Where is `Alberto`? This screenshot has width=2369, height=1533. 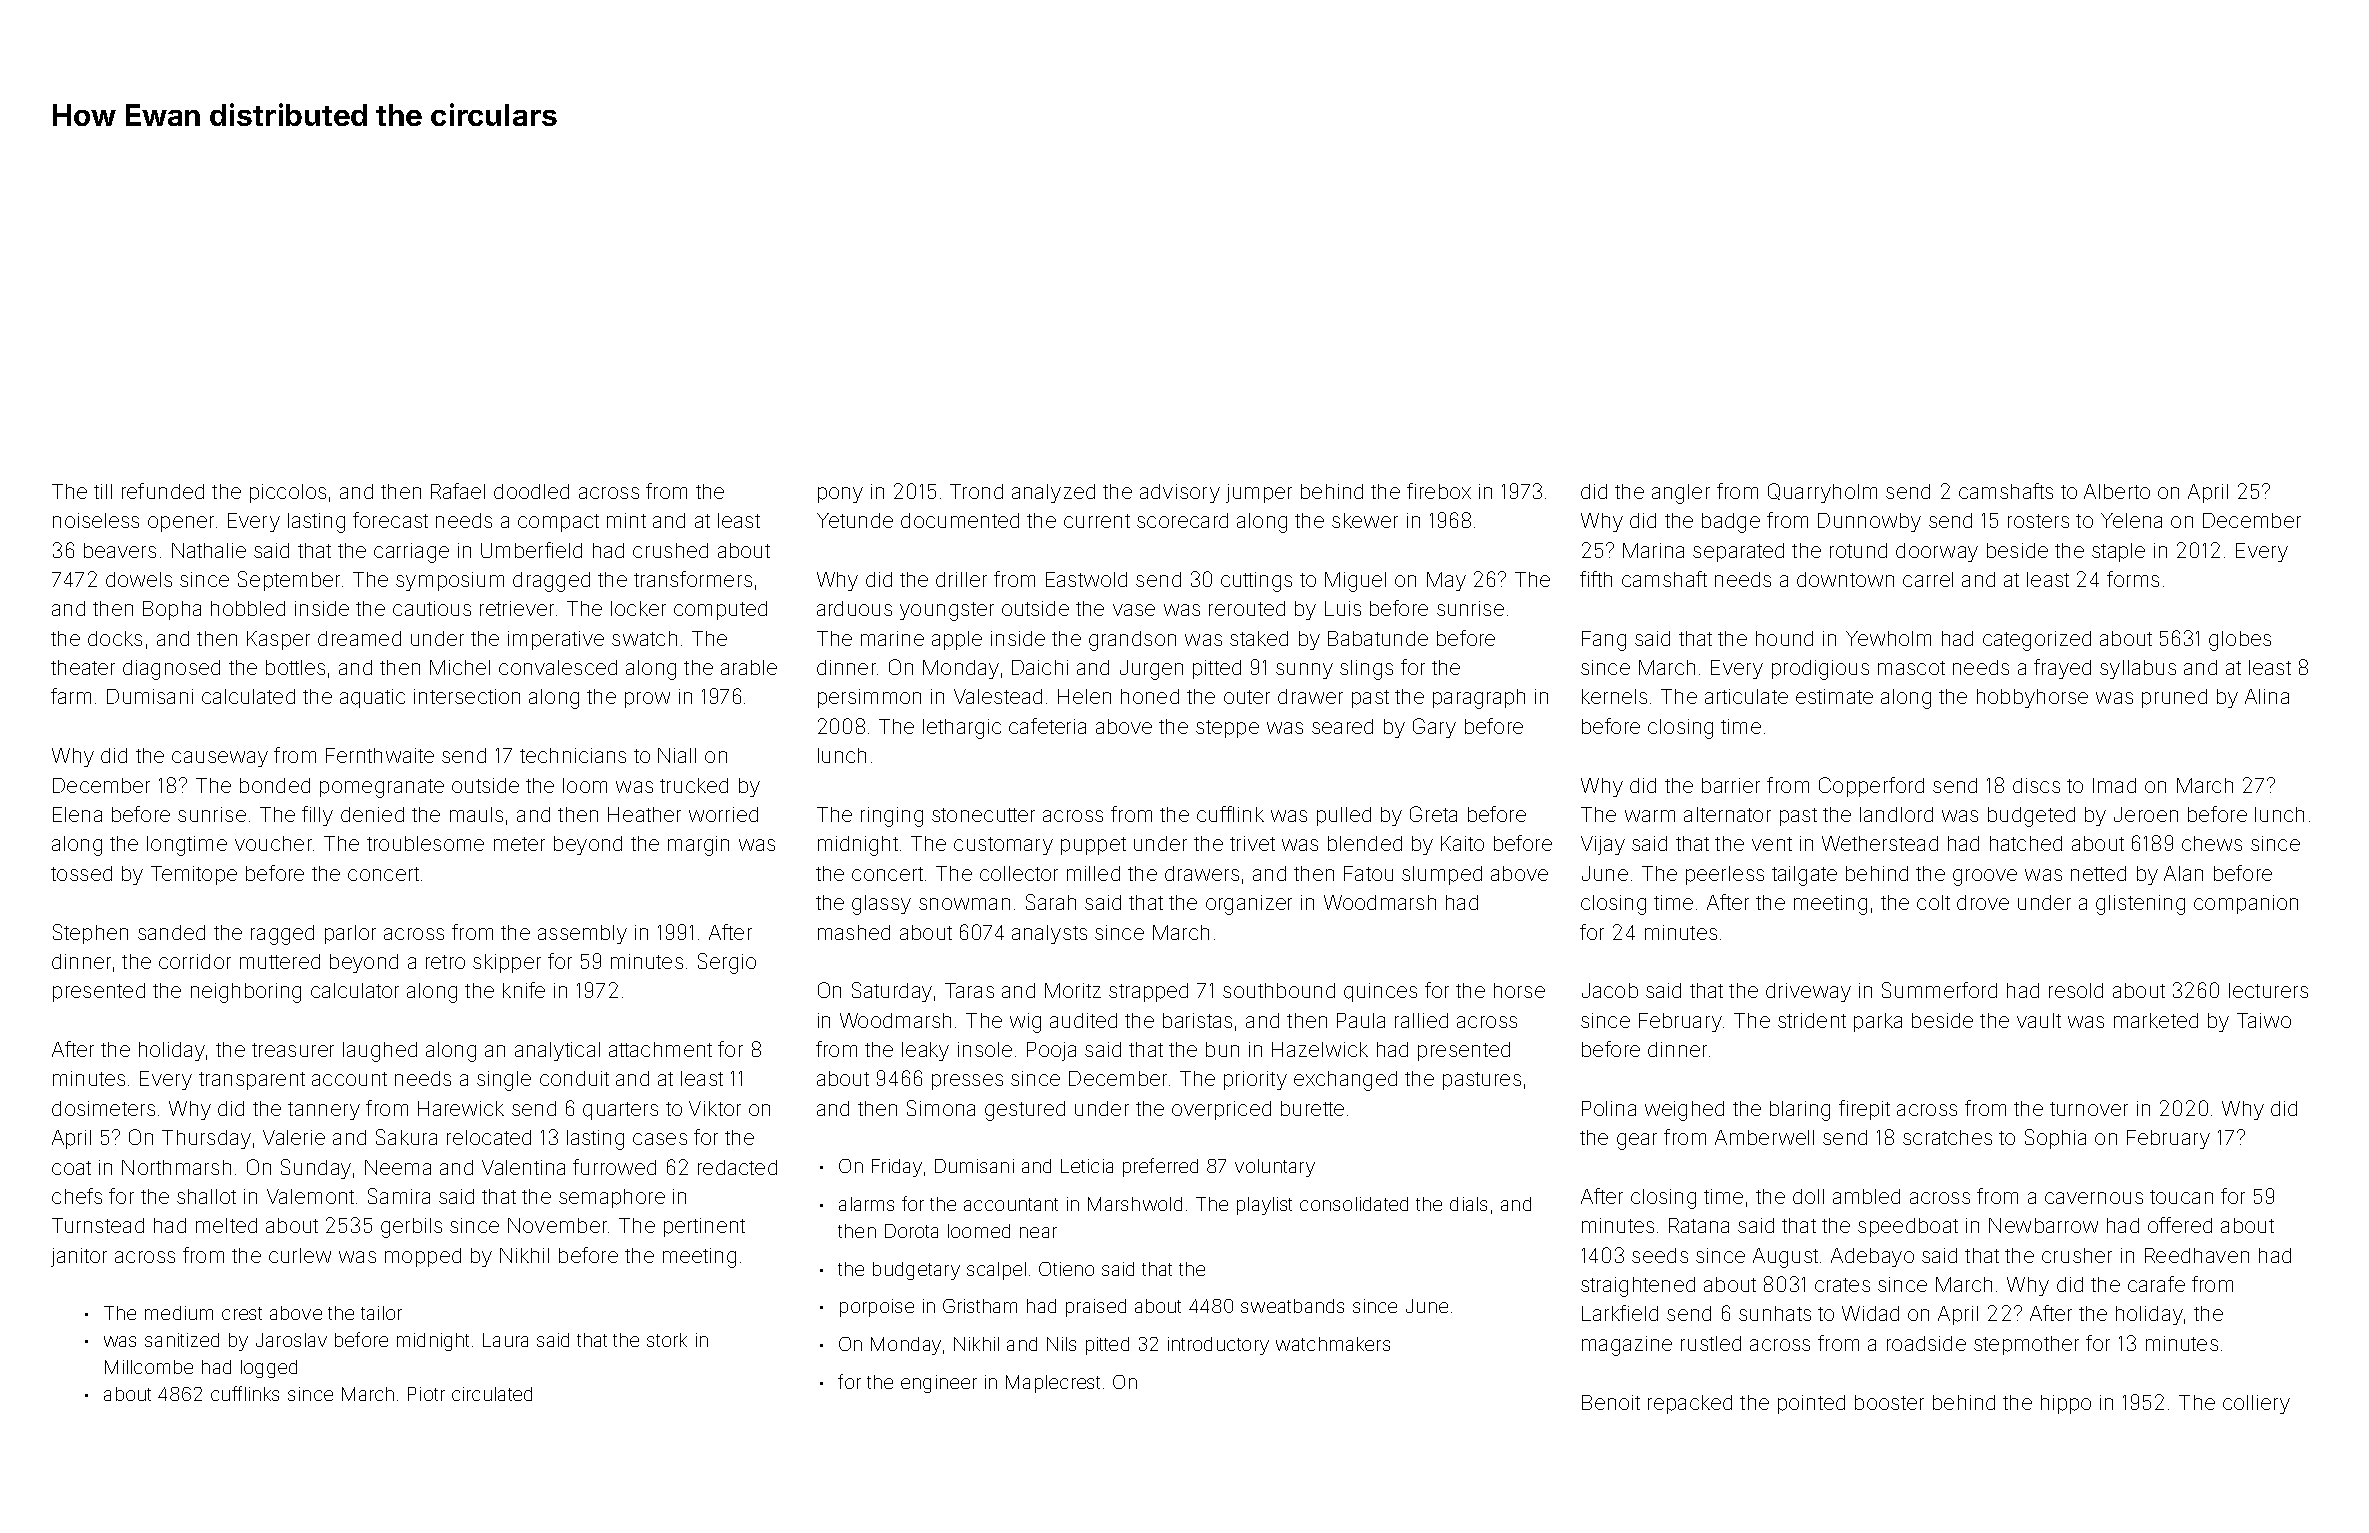
Alberto is located at coordinates (2117, 491).
